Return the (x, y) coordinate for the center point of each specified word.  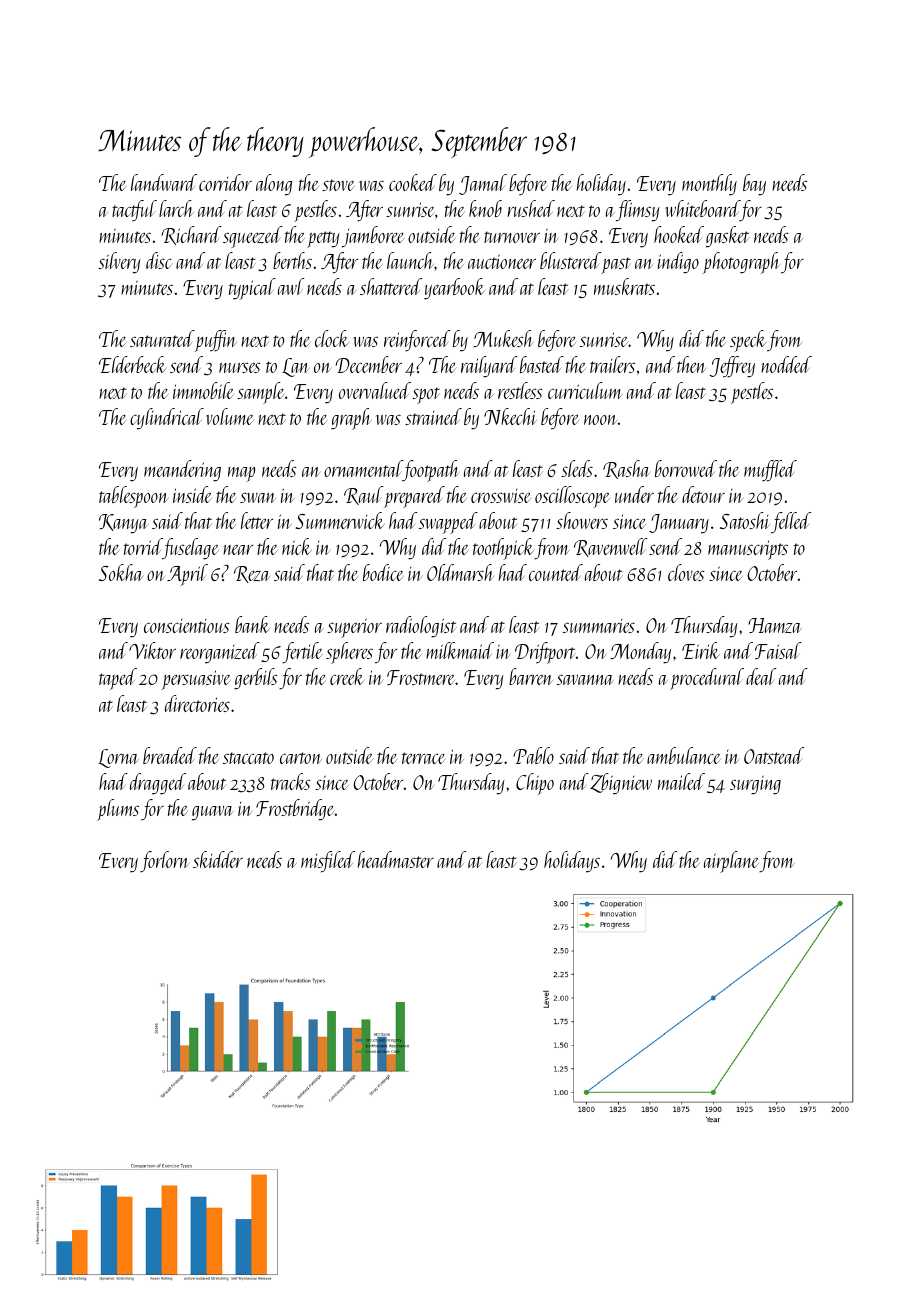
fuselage (190, 549)
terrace (423, 758)
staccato (248, 758)
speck (748, 341)
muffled (770, 471)
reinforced (417, 341)
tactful (134, 210)
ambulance (684, 755)
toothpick (504, 549)
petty (323, 239)
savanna (585, 679)
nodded (786, 364)
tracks (291, 781)
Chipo (535, 784)
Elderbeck (132, 364)
